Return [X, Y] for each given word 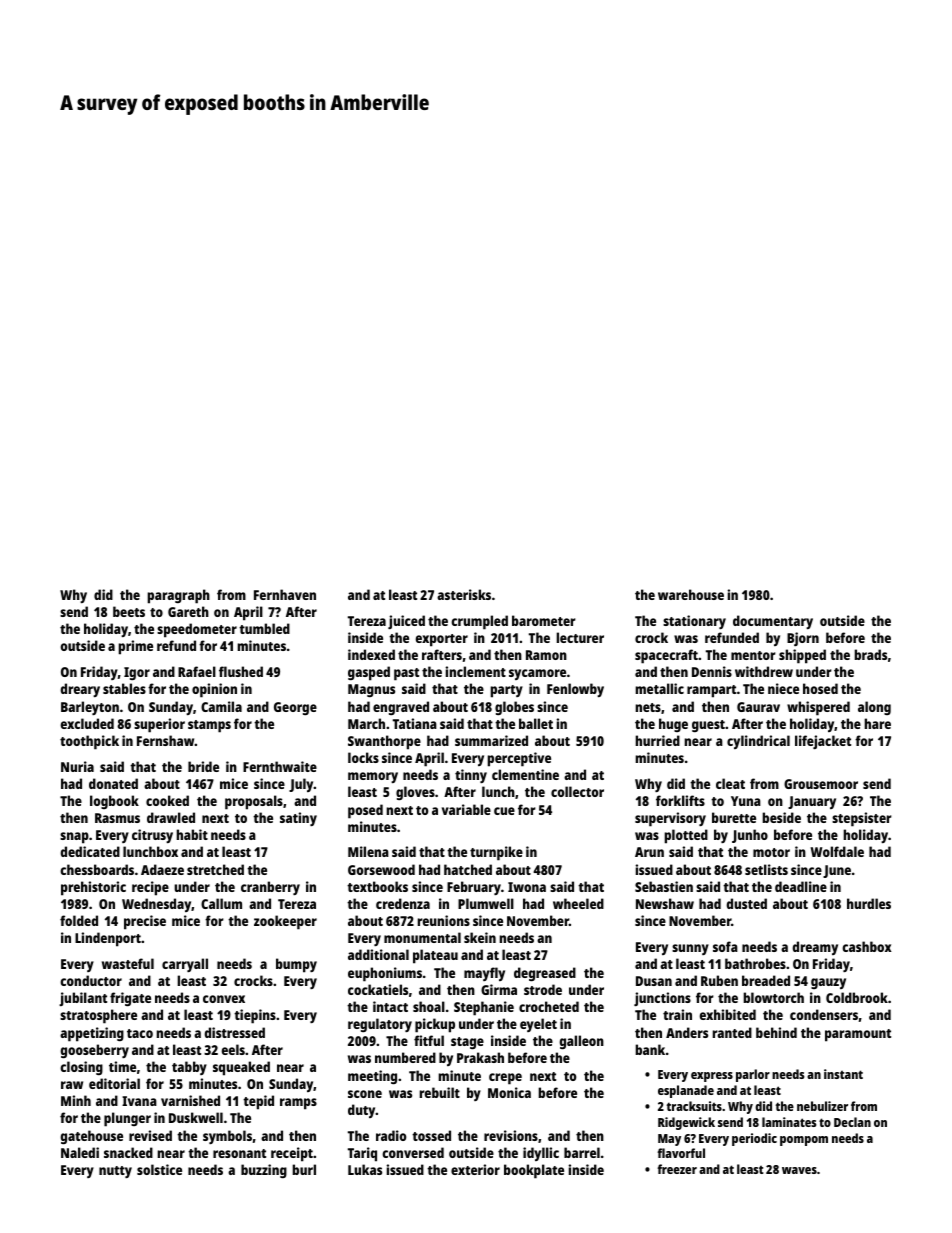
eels [233, 1049]
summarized [491, 740]
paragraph [178, 596]
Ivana [139, 1101]
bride [203, 766]
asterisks [464, 594]
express [712, 1077]
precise [145, 922]
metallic [659, 688]
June [837, 871]
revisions [511, 1135]
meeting [372, 1077]
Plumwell [486, 903]
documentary [773, 622]
